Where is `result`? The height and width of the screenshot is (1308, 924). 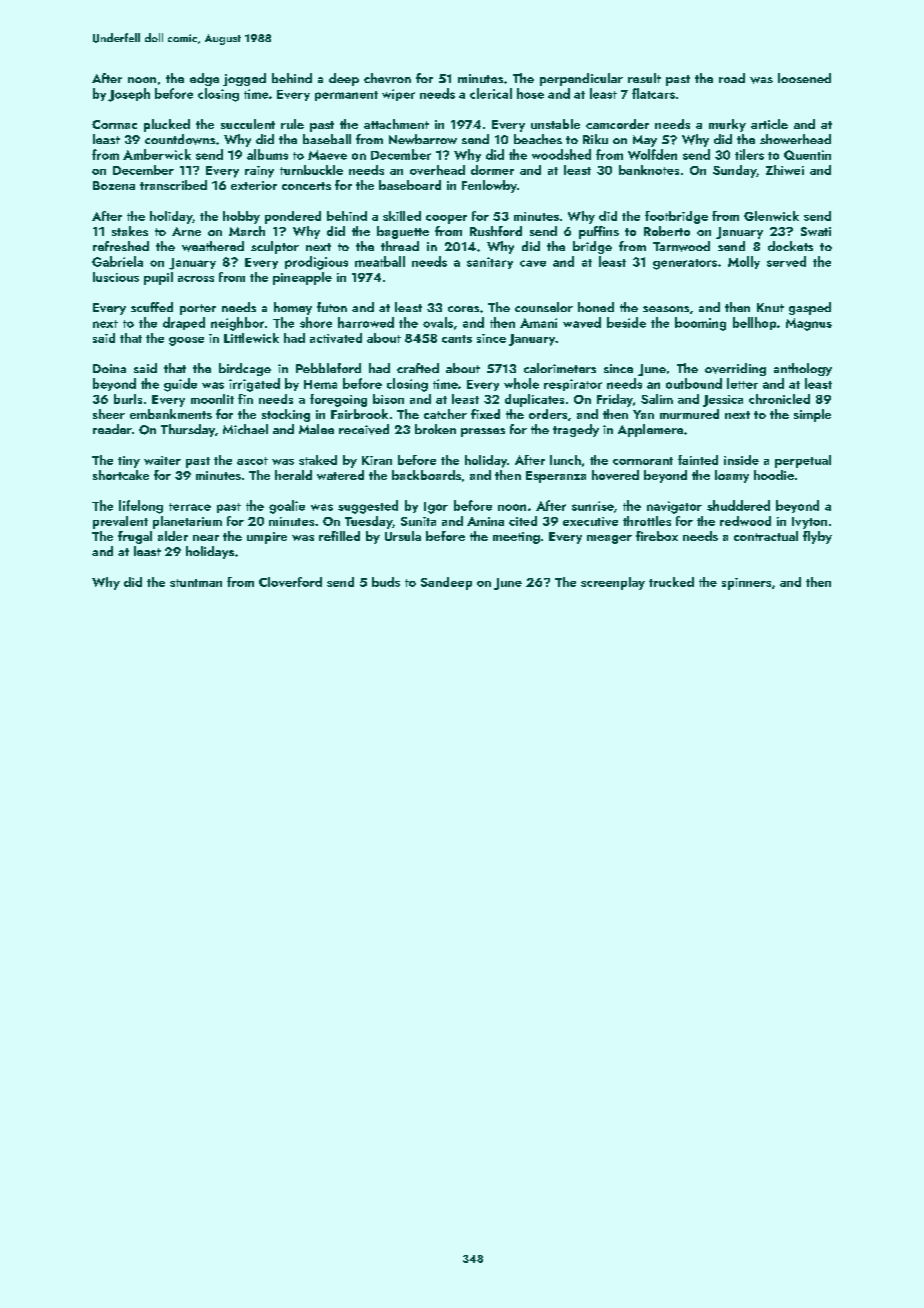
result is located at coordinates (644, 78).
